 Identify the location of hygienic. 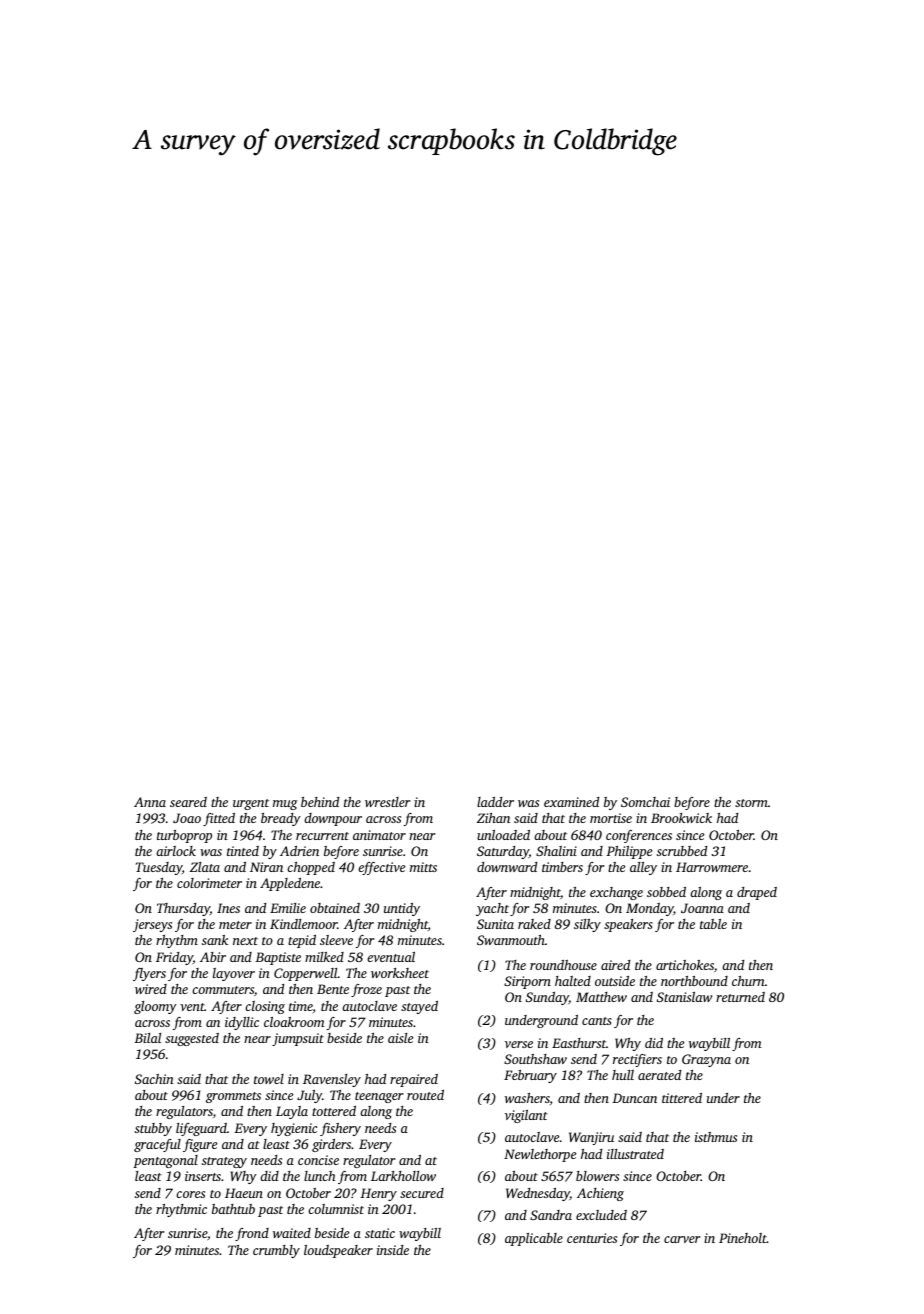
(294, 1129).
